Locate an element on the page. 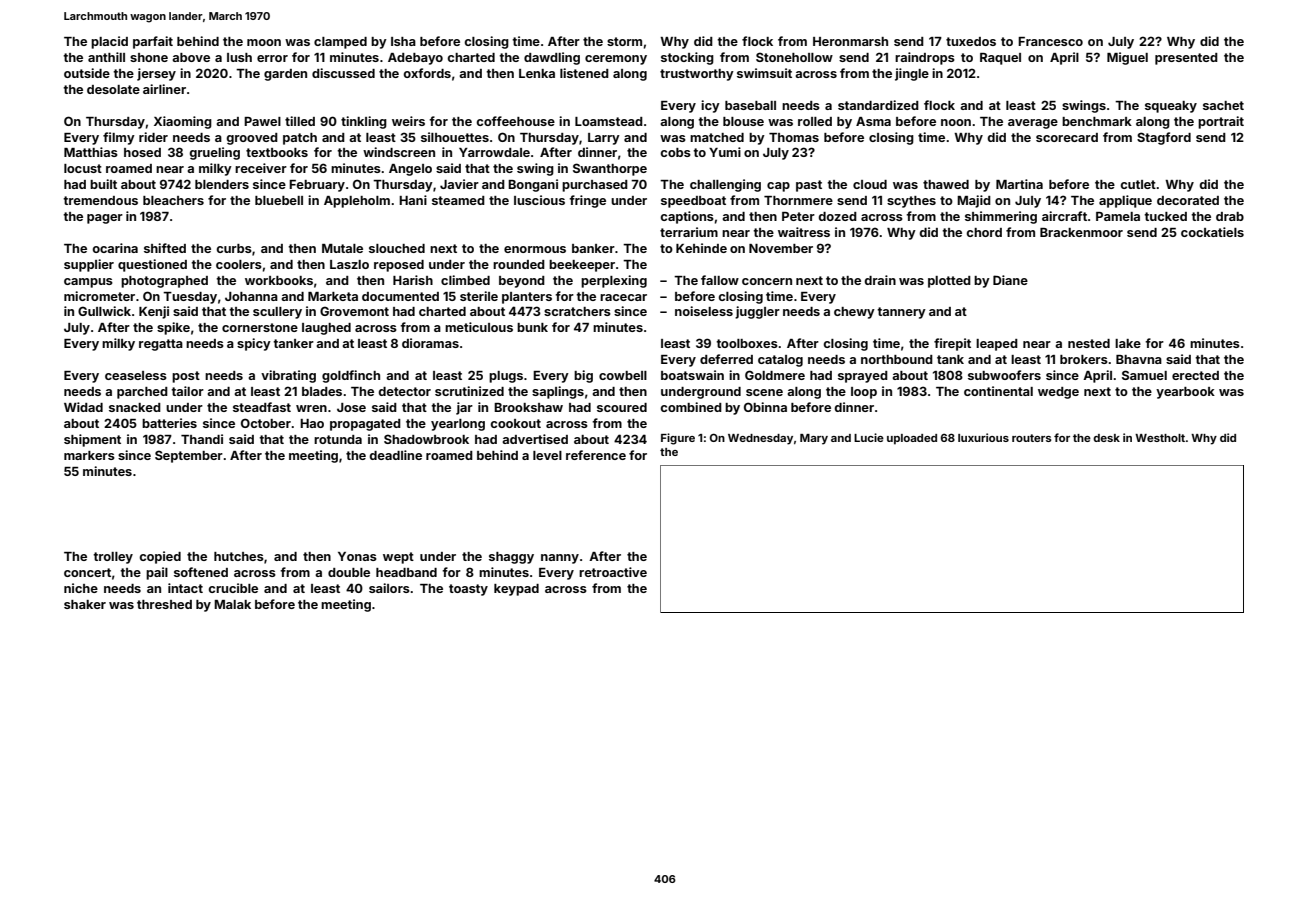 The image size is (1308, 924). Appleholm is located at coordinates (357, 202).
